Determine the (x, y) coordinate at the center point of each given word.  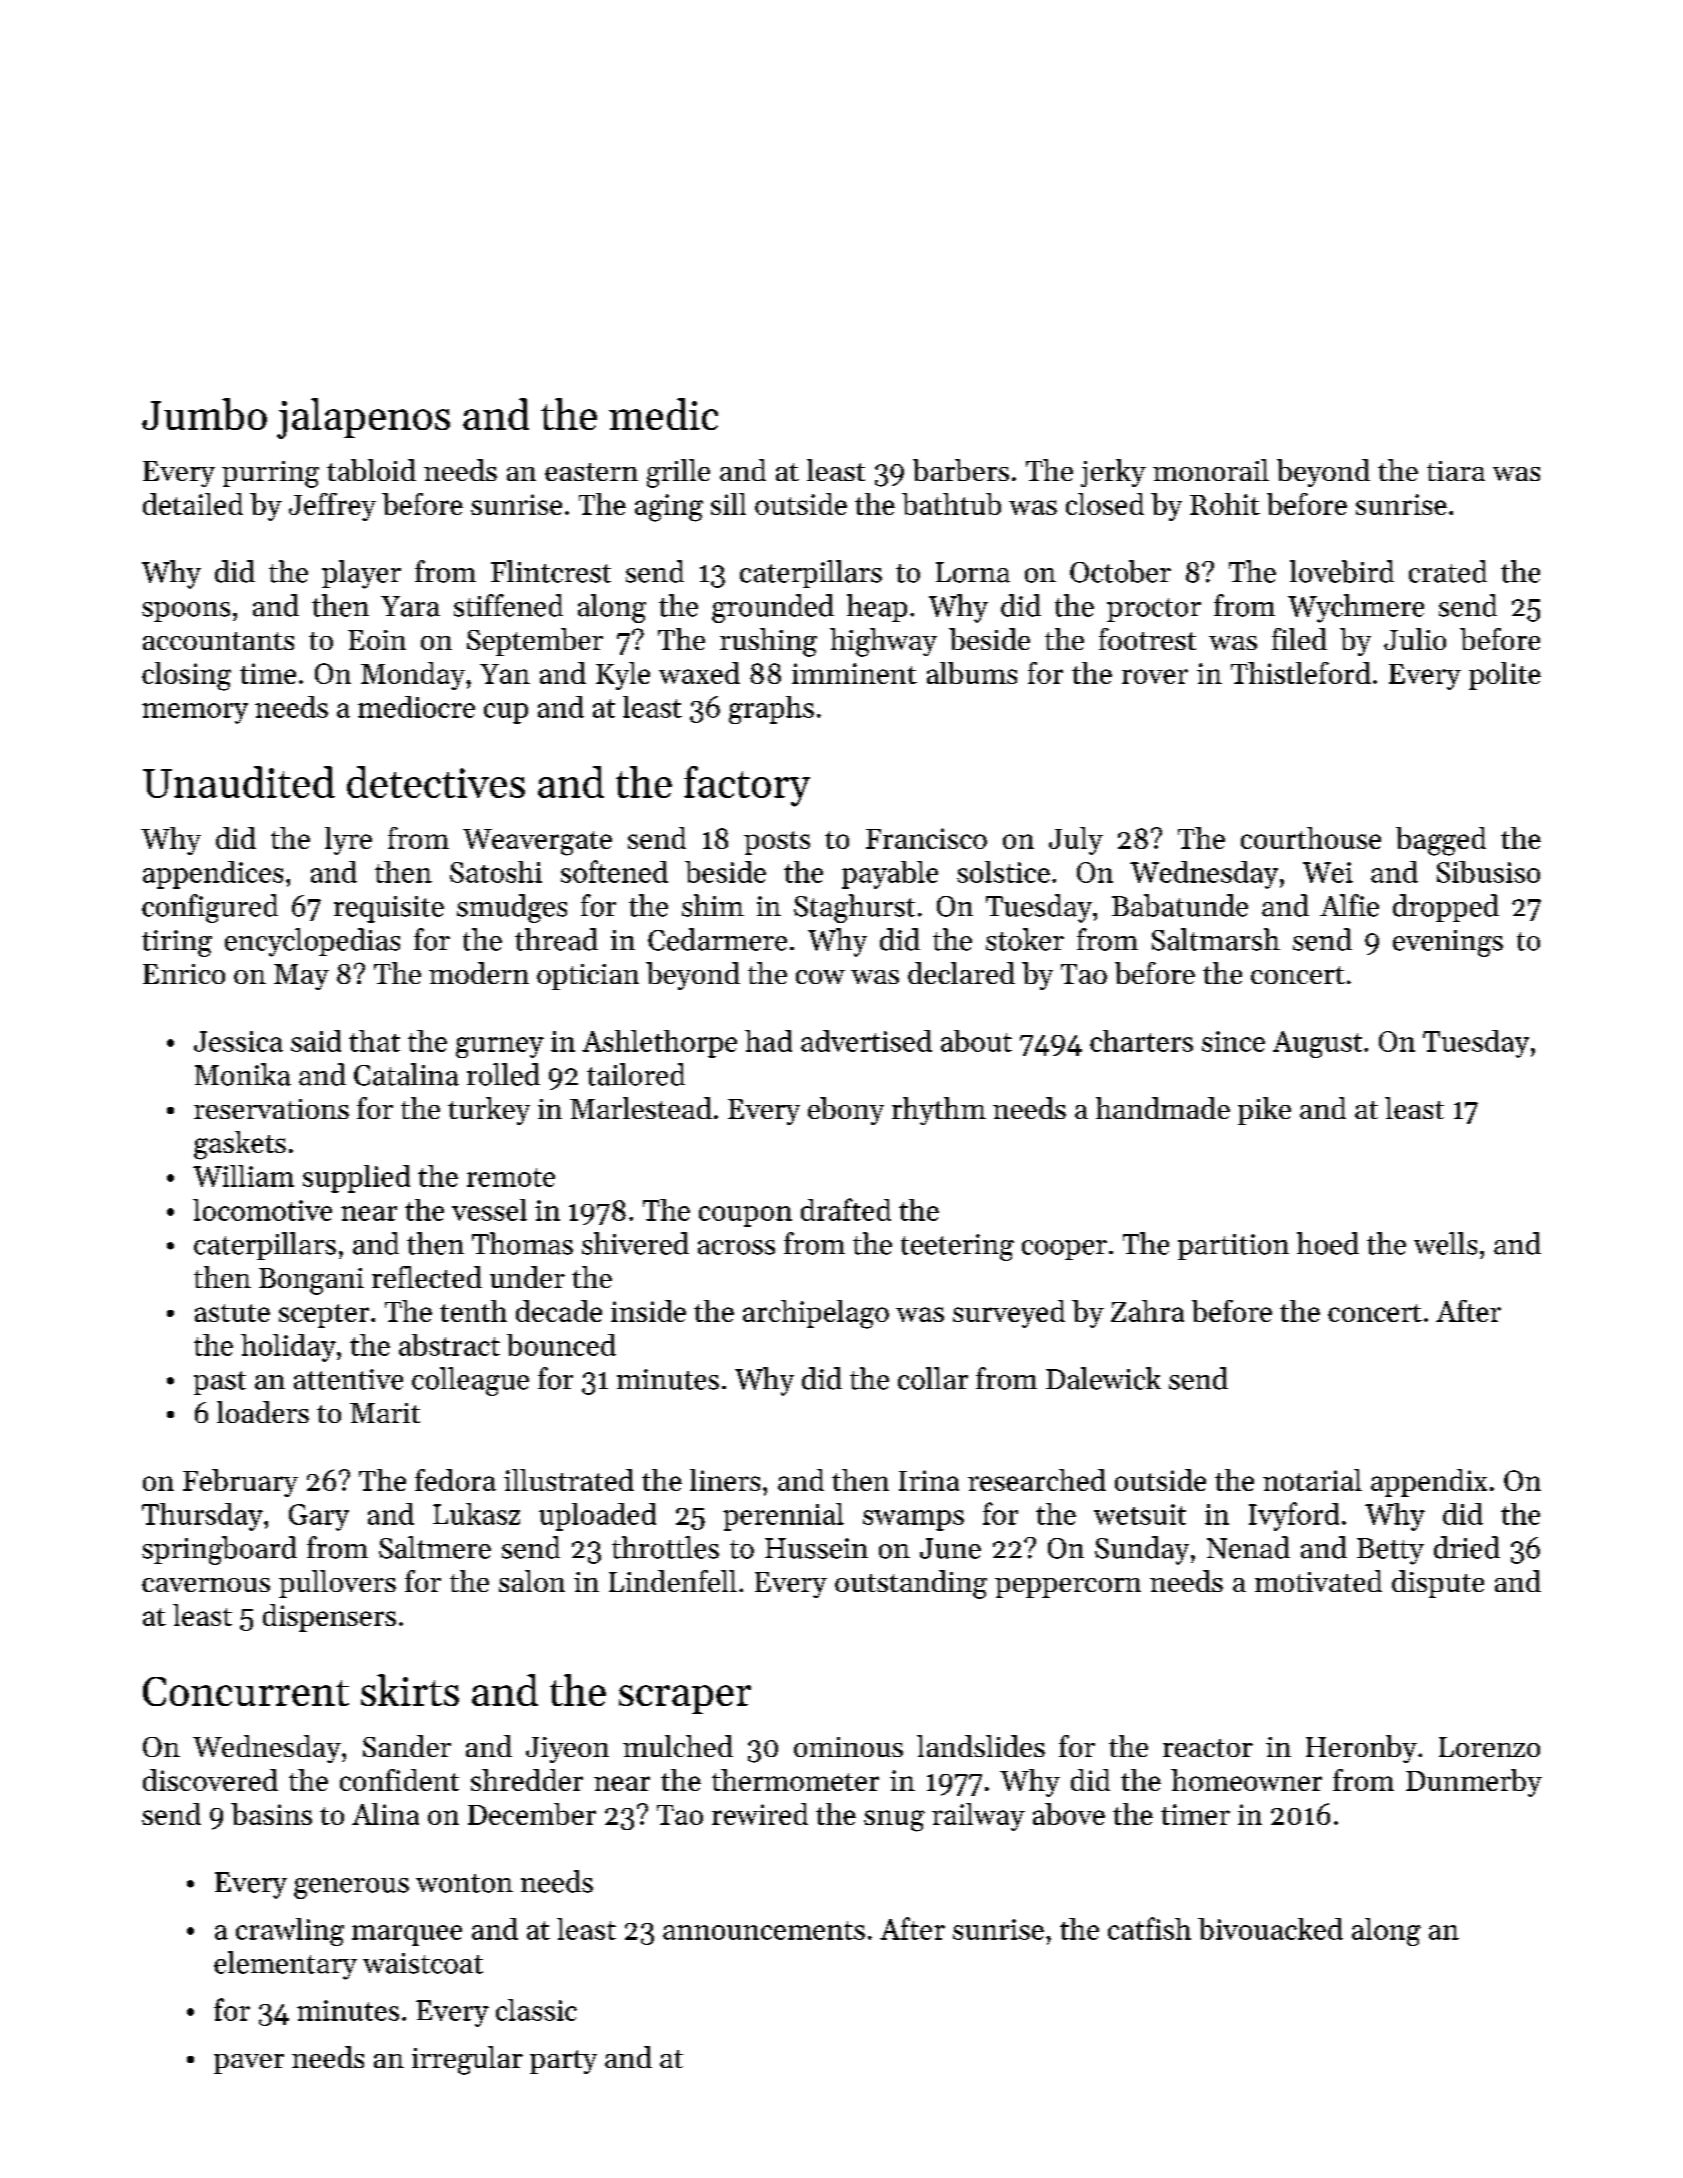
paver (249, 2064)
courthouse (1311, 838)
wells (1445, 1243)
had (768, 1041)
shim (713, 905)
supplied (356, 1179)
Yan (505, 674)
